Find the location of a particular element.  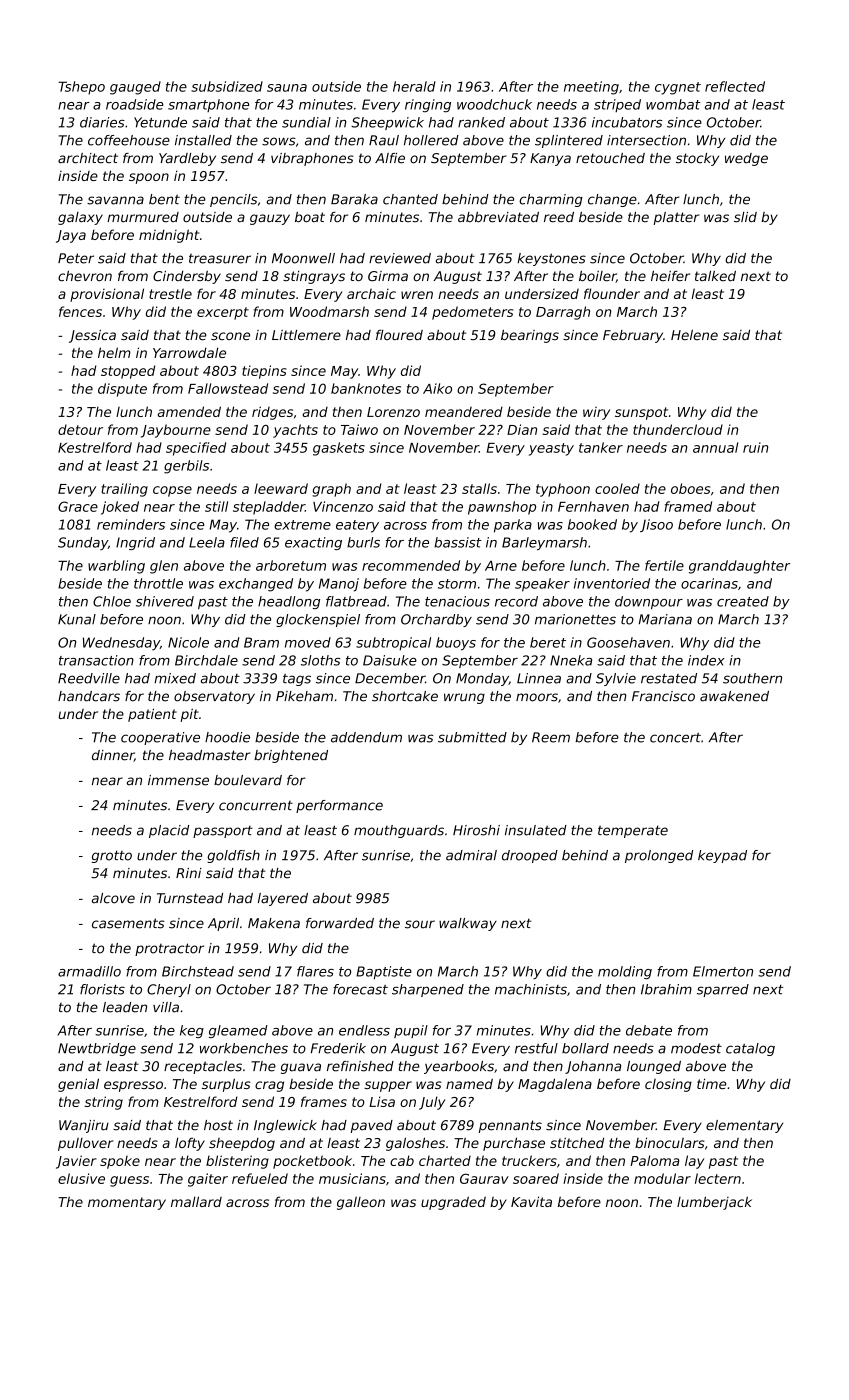

subsidized is located at coordinates (227, 86).
